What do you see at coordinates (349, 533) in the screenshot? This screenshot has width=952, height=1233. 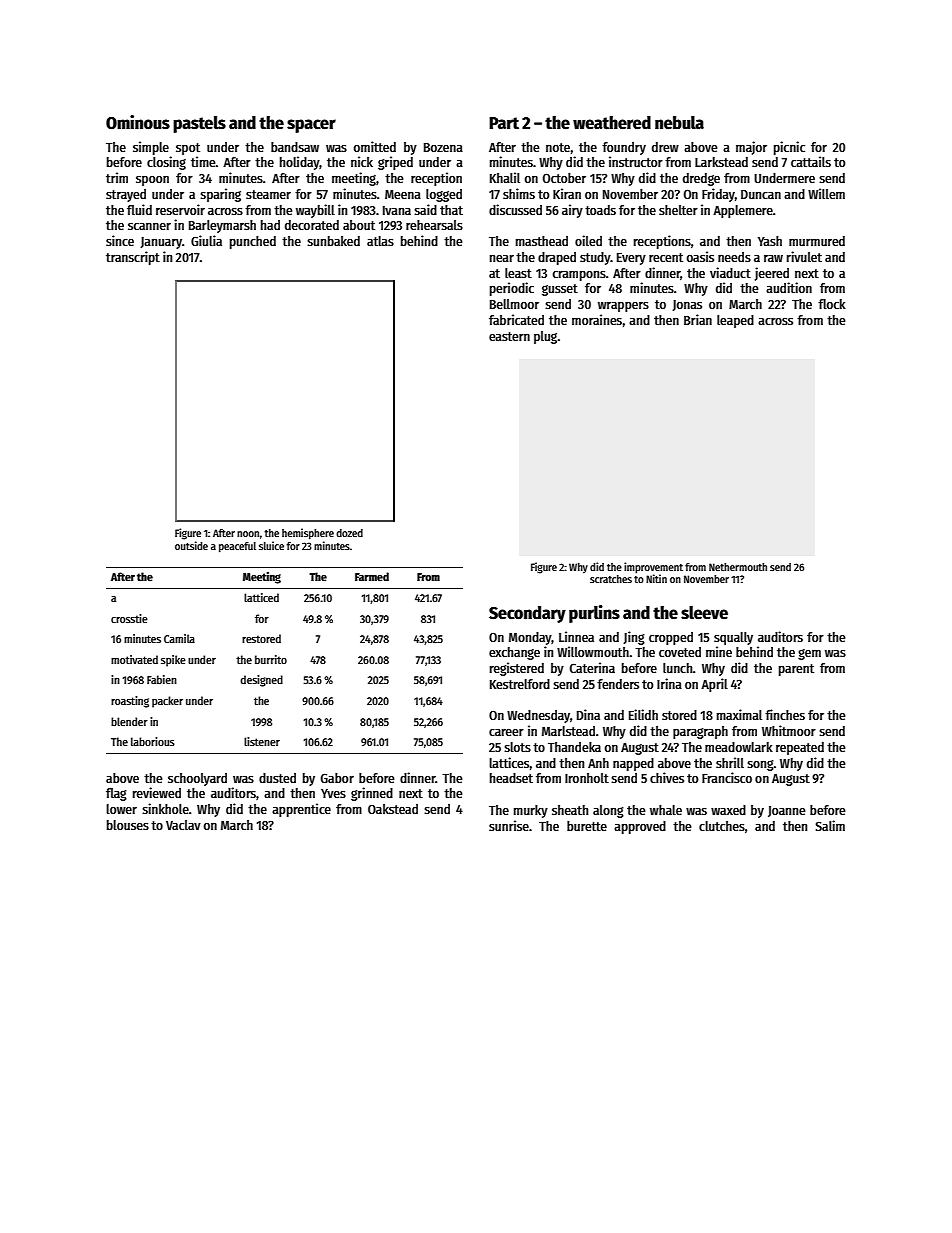 I see `dozed` at bounding box center [349, 533].
